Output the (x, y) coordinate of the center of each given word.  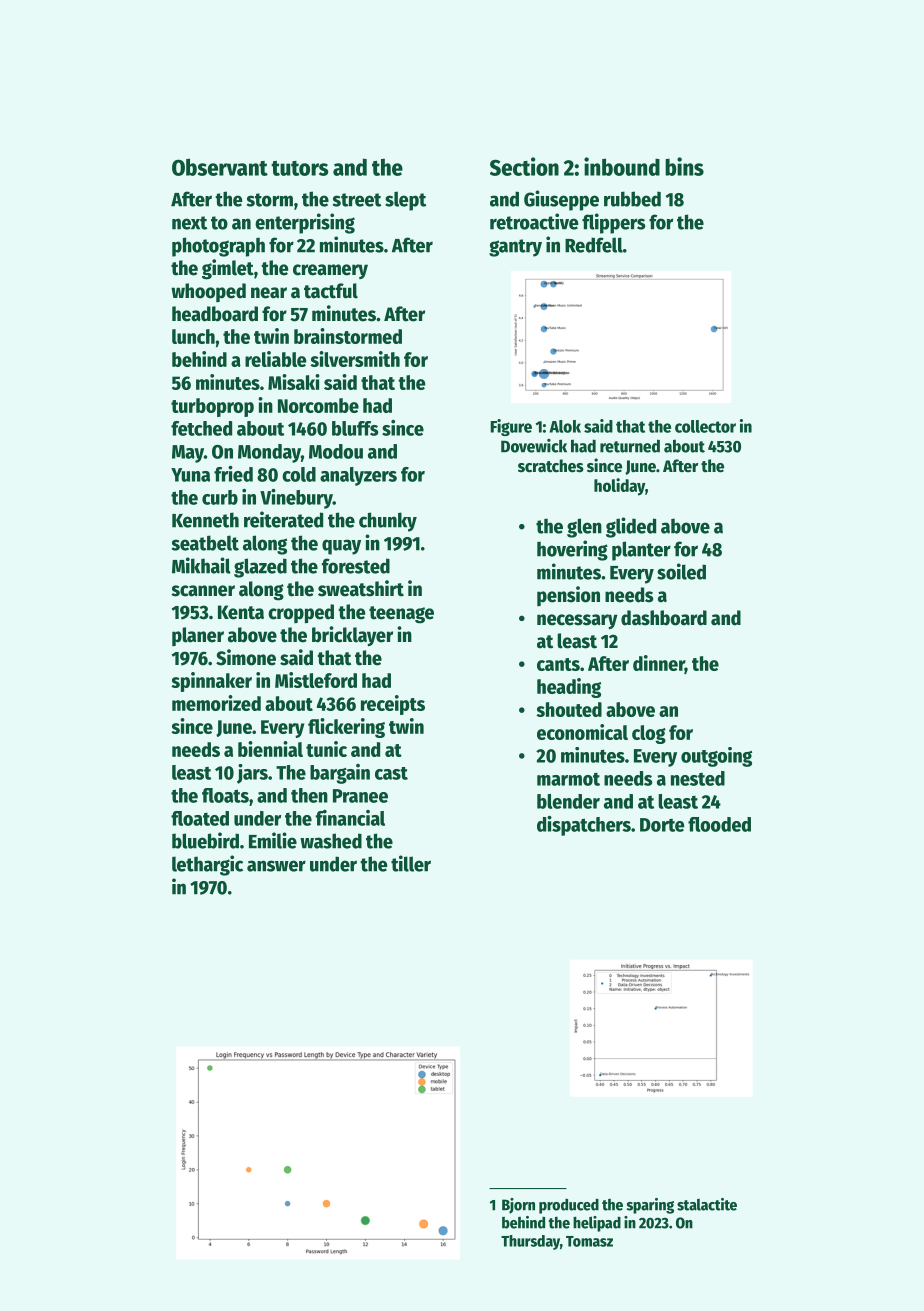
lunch (193, 336)
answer (276, 866)
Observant (220, 167)
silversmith (355, 359)
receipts (393, 705)
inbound (622, 166)
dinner (659, 664)
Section (524, 166)
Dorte (662, 825)
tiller (411, 863)
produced (569, 1206)
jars (252, 774)
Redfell (594, 245)
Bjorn (518, 1206)
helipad (597, 1224)
